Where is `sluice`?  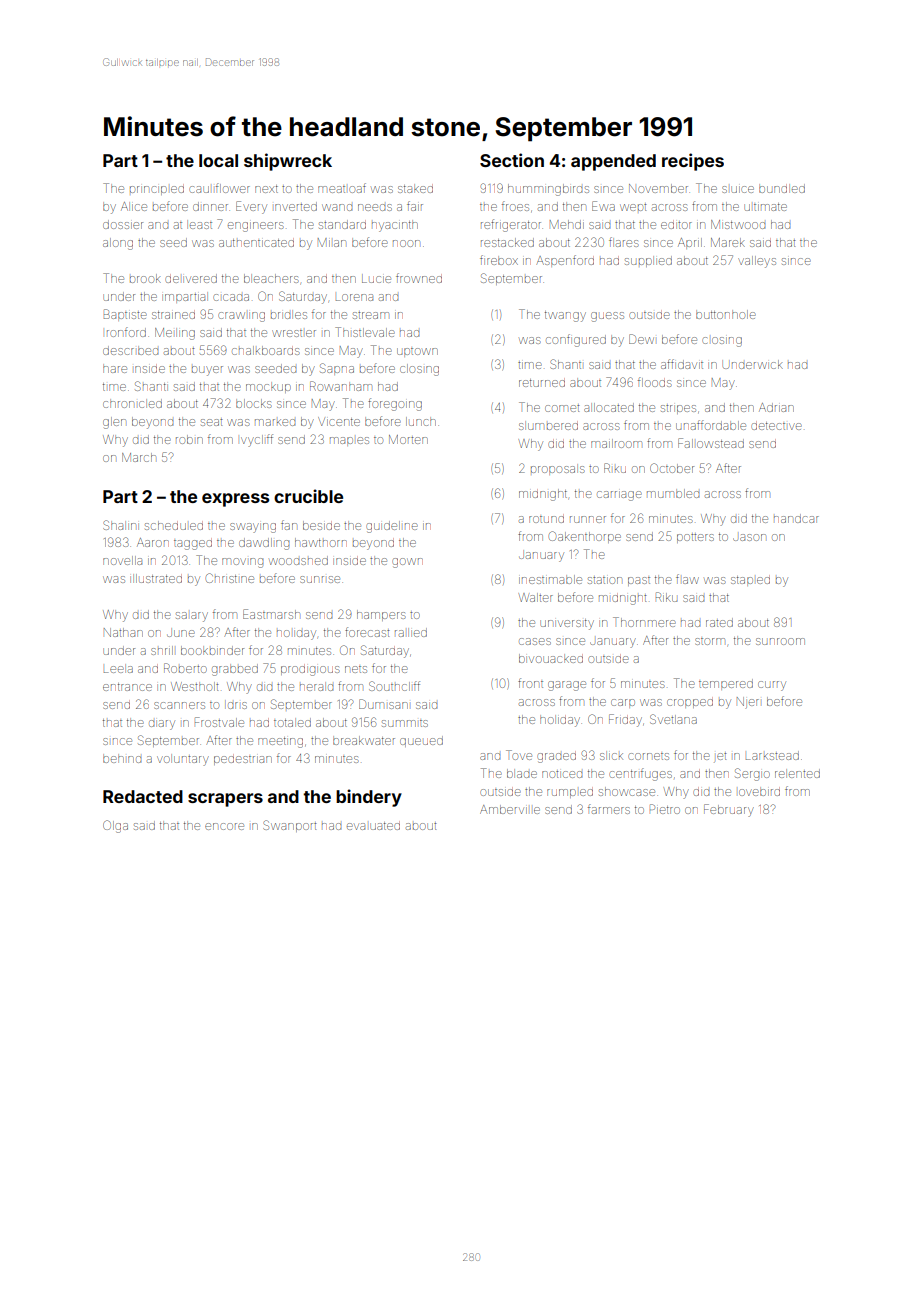
sluice is located at coordinates (738, 189).
